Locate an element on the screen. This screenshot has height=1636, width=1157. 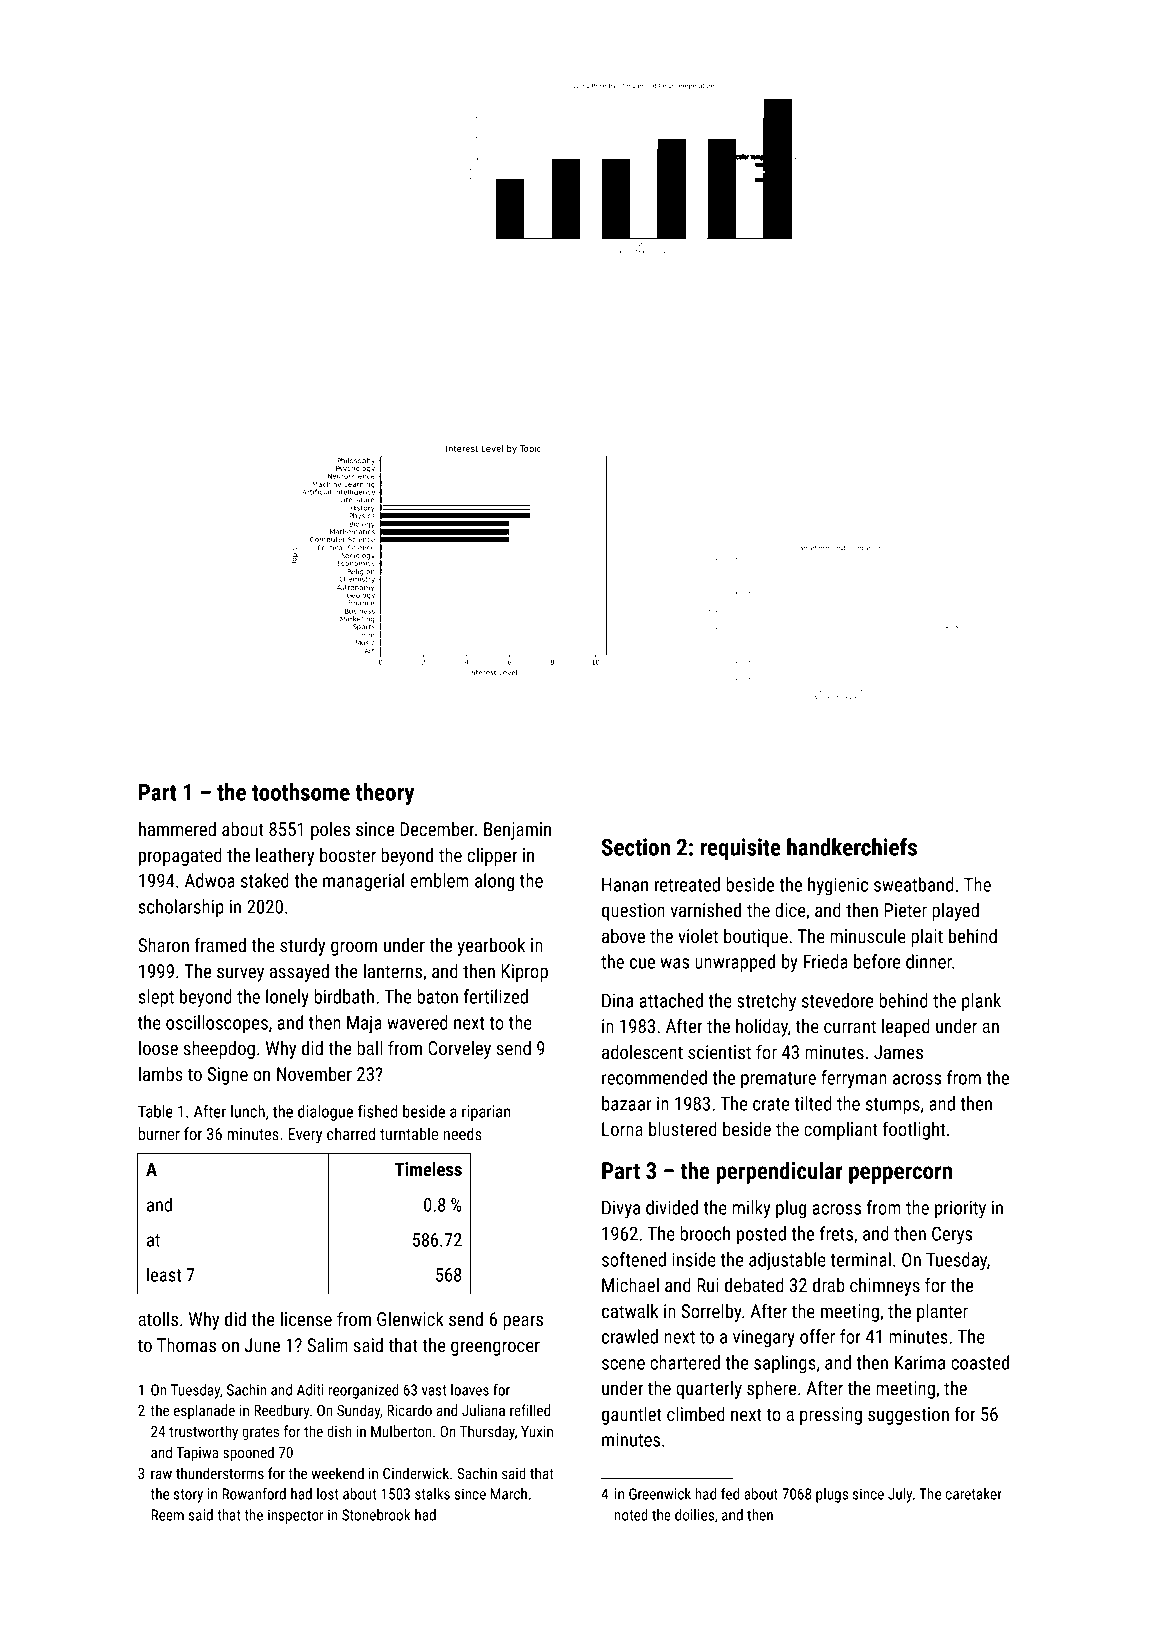
doilies is located at coordinates (694, 1515).
